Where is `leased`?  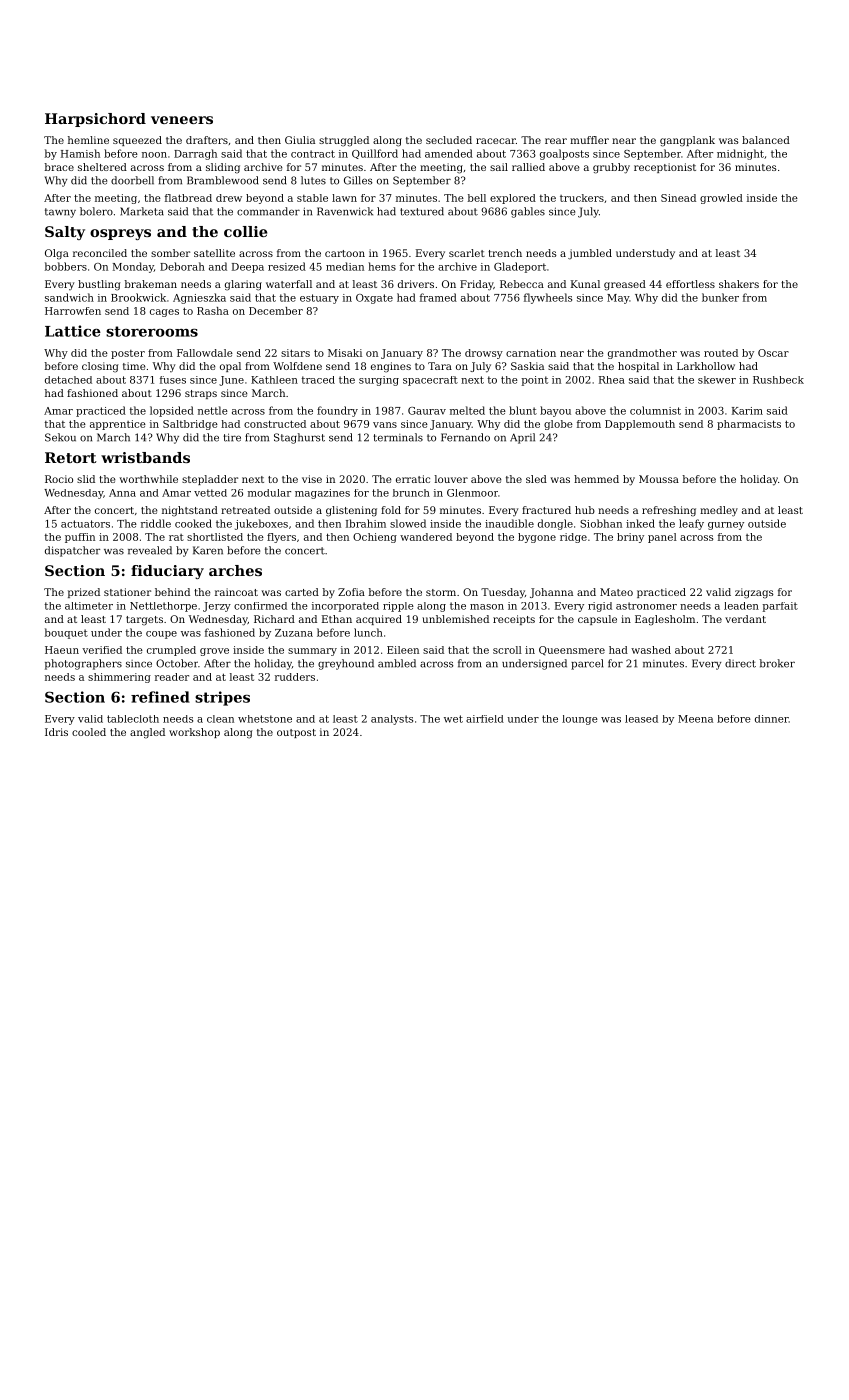
leased is located at coordinates (641, 719).
